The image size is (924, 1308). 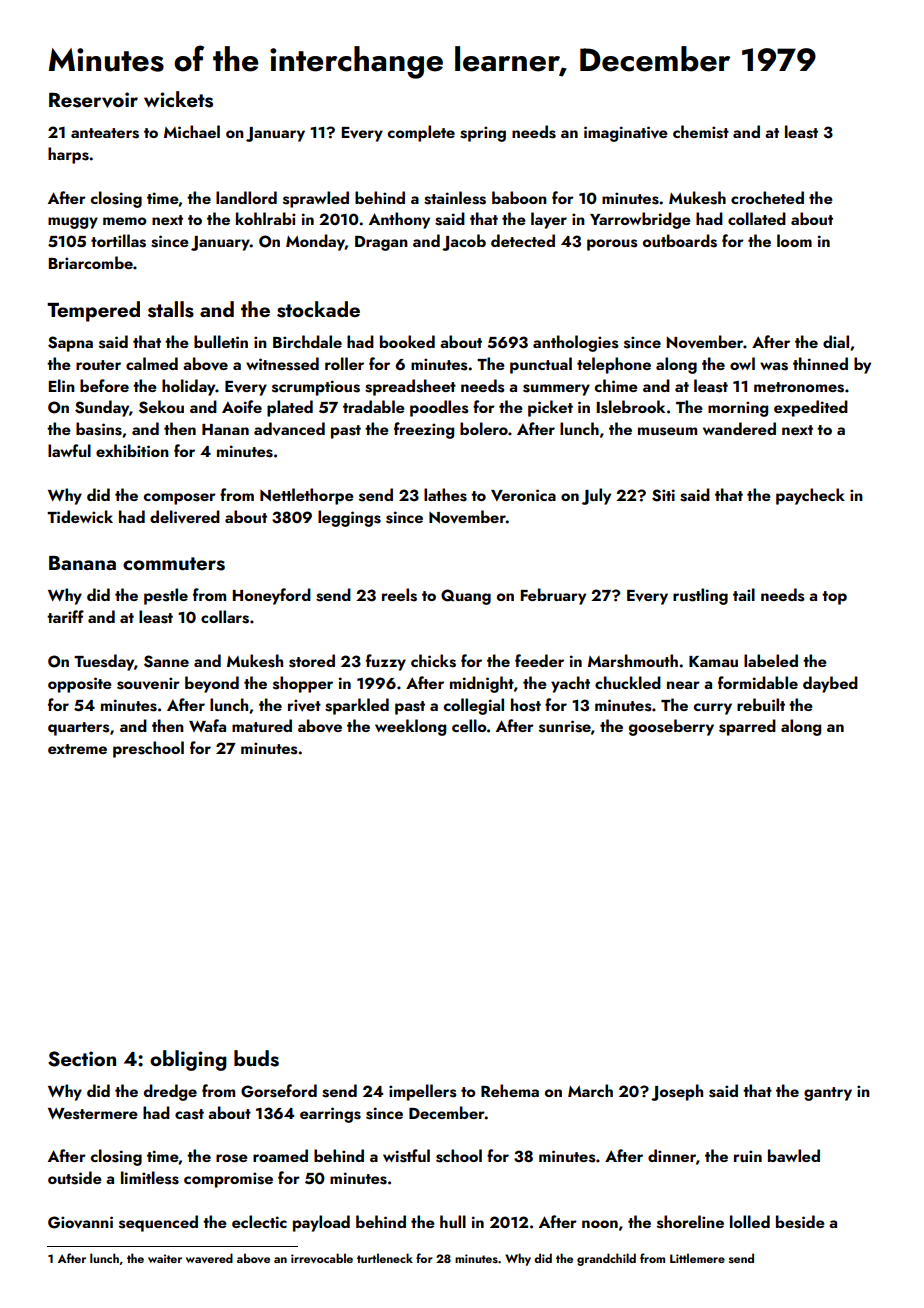 I want to click on witnessed, so click(x=282, y=364).
